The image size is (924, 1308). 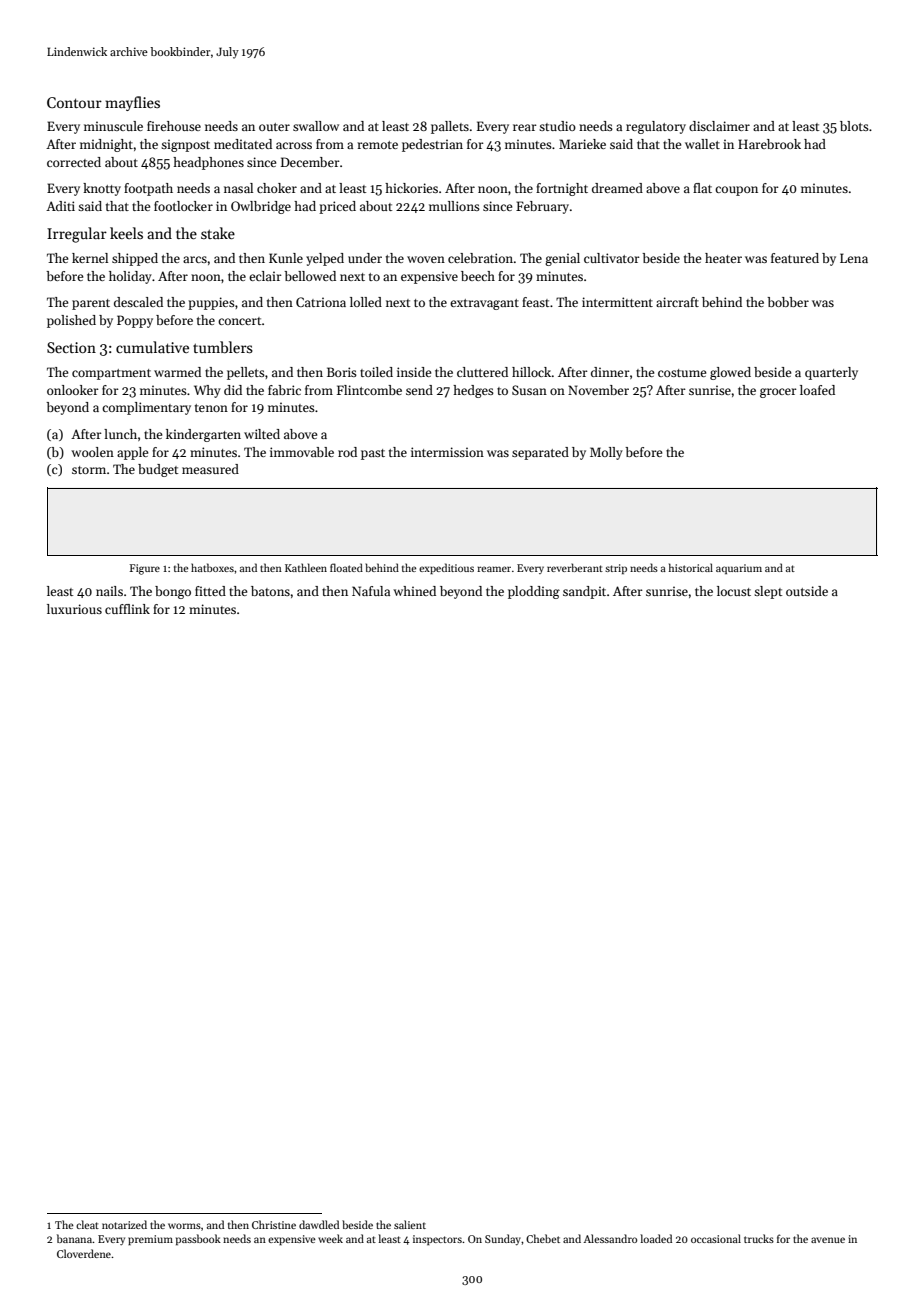 I want to click on Christine, so click(x=274, y=1224).
